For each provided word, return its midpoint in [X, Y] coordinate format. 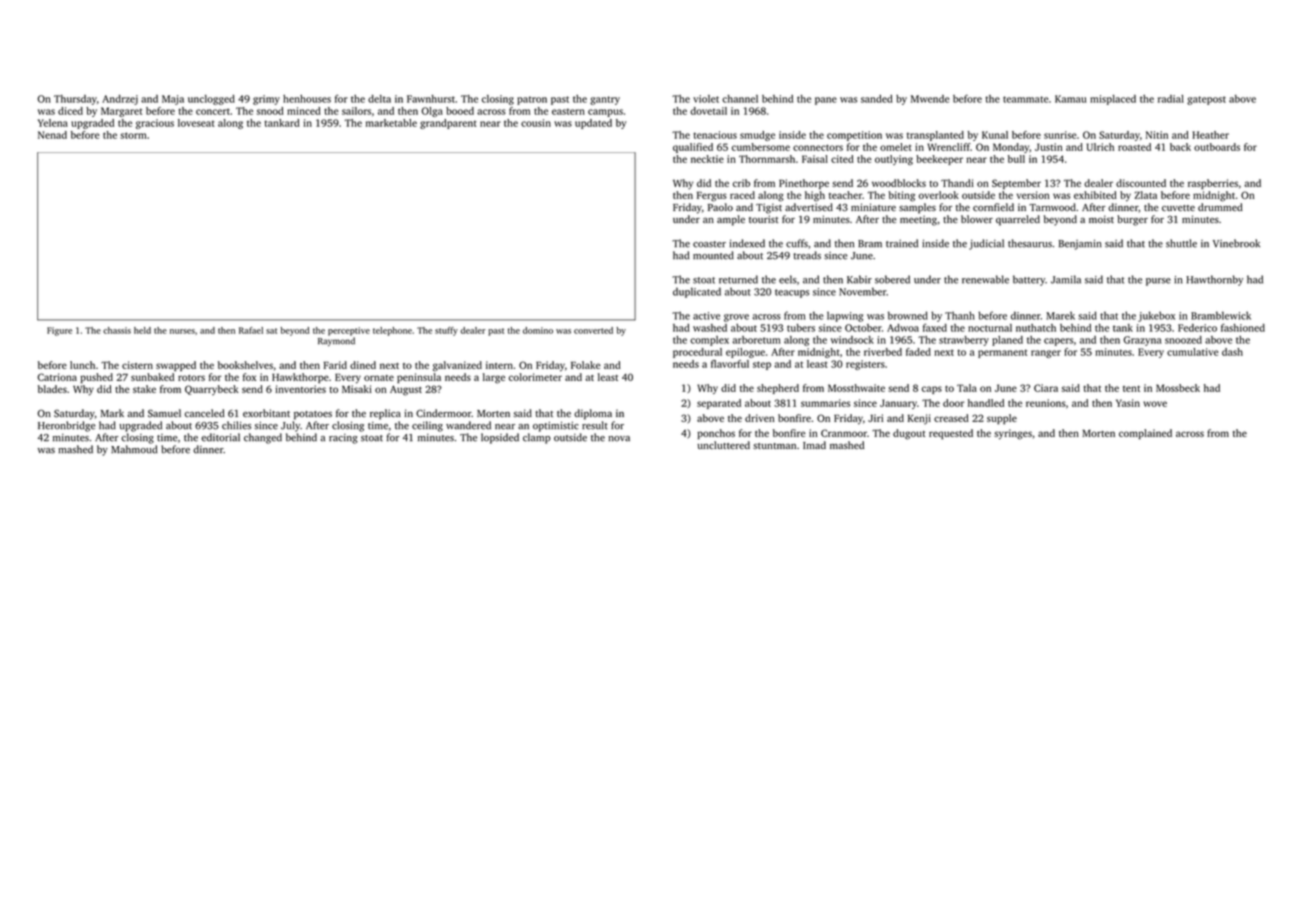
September [1016, 184]
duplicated [697, 292]
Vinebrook [1236, 243]
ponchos [716, 434]
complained [1145, 434]
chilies [236, 425]
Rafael [251, 330]
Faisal [815, 159]
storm [133, 135]
